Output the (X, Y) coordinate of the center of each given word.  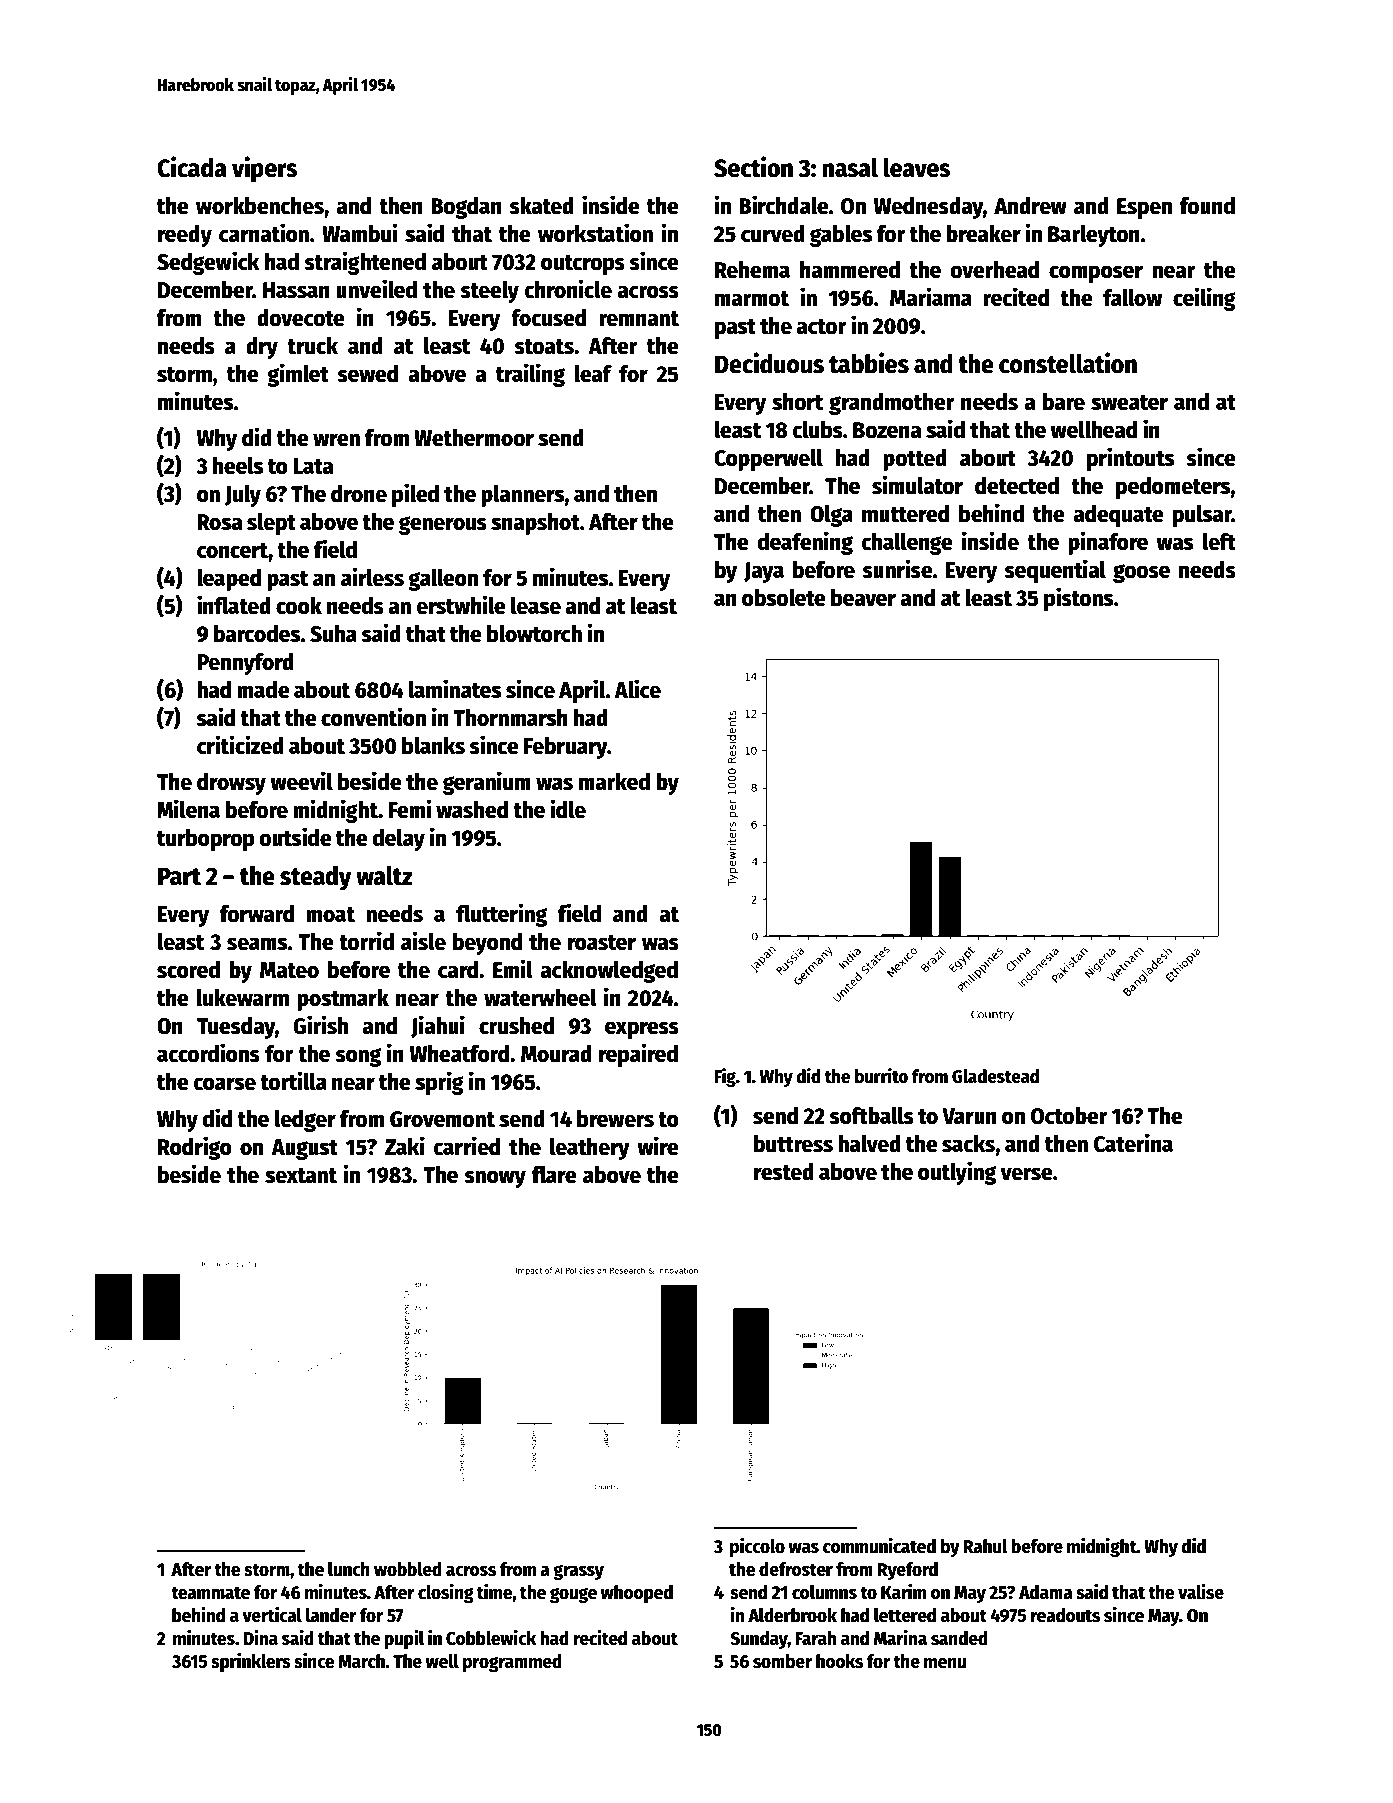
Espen (1144, 208)
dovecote (301, 318)
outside (296, 837)
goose (1141, 573)
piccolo (757, 1547)
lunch (349, 1569)
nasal (850, 168)
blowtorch (534, 633)
